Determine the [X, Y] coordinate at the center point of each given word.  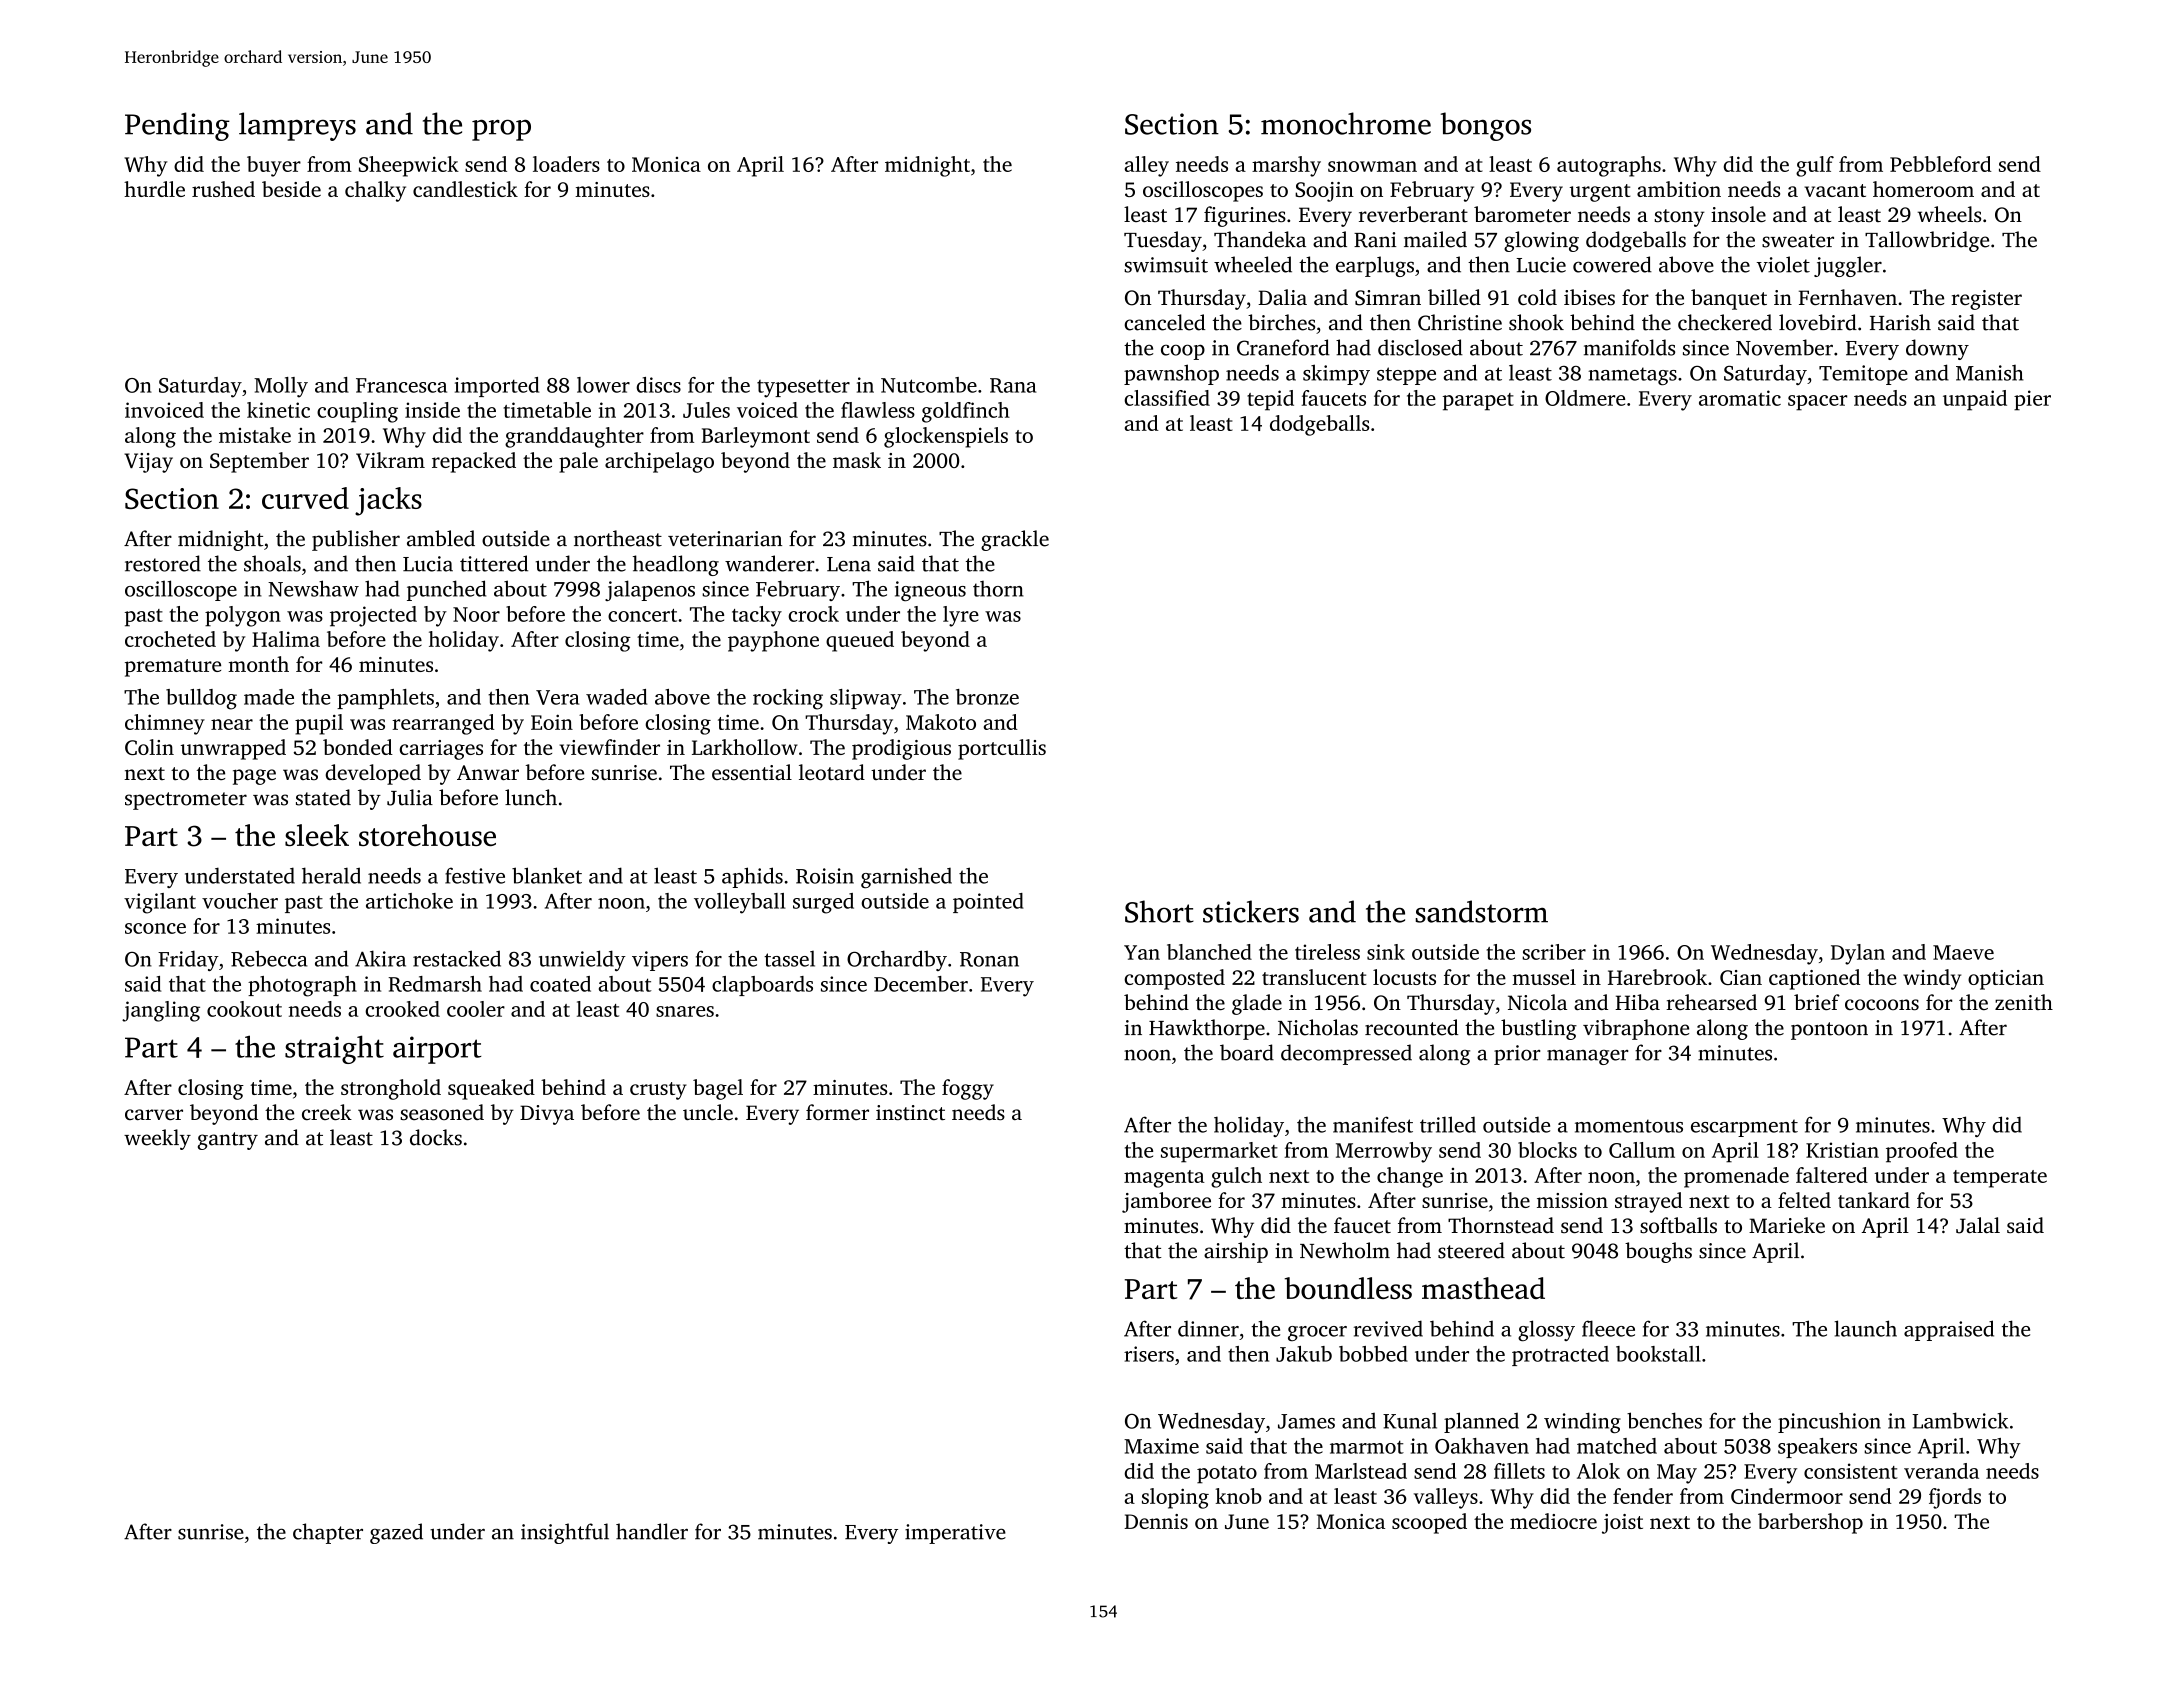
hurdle [154, 189]
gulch [1236, 1177]
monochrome [1346, 123]
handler [652, 1531]
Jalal [1978, 1225]
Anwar [488, 772]
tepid [1270, 400]
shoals [272, 563]
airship [1236, 1252]
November [1784, 347]
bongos [1486, 126]
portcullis [1002, 749]
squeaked [491, 1089]
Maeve [1963, 952]
